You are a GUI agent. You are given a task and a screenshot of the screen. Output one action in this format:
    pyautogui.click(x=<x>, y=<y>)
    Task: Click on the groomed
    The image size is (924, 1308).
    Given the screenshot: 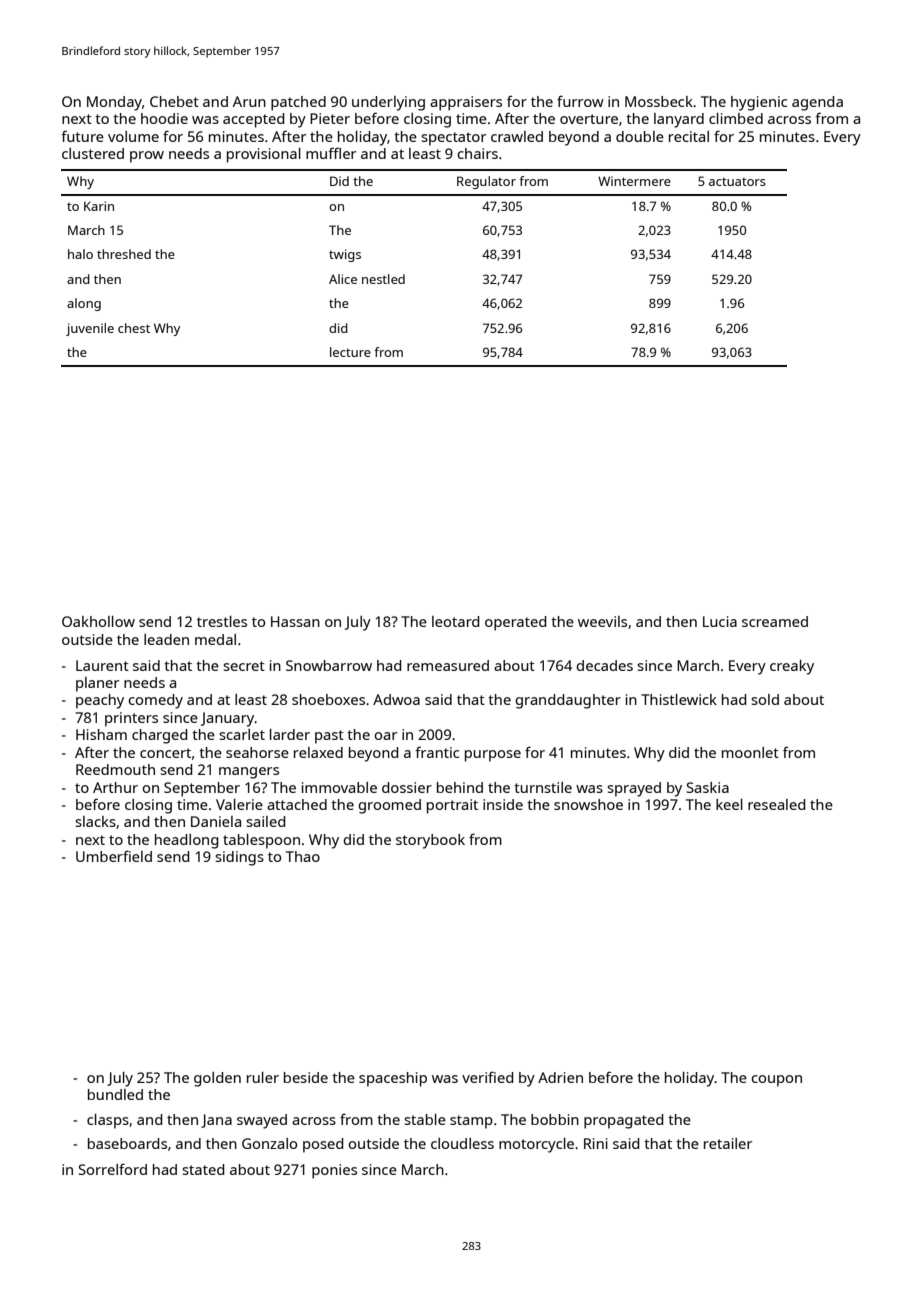 What is the action you would take?
    pyautogui.click(x=389, y=806)
